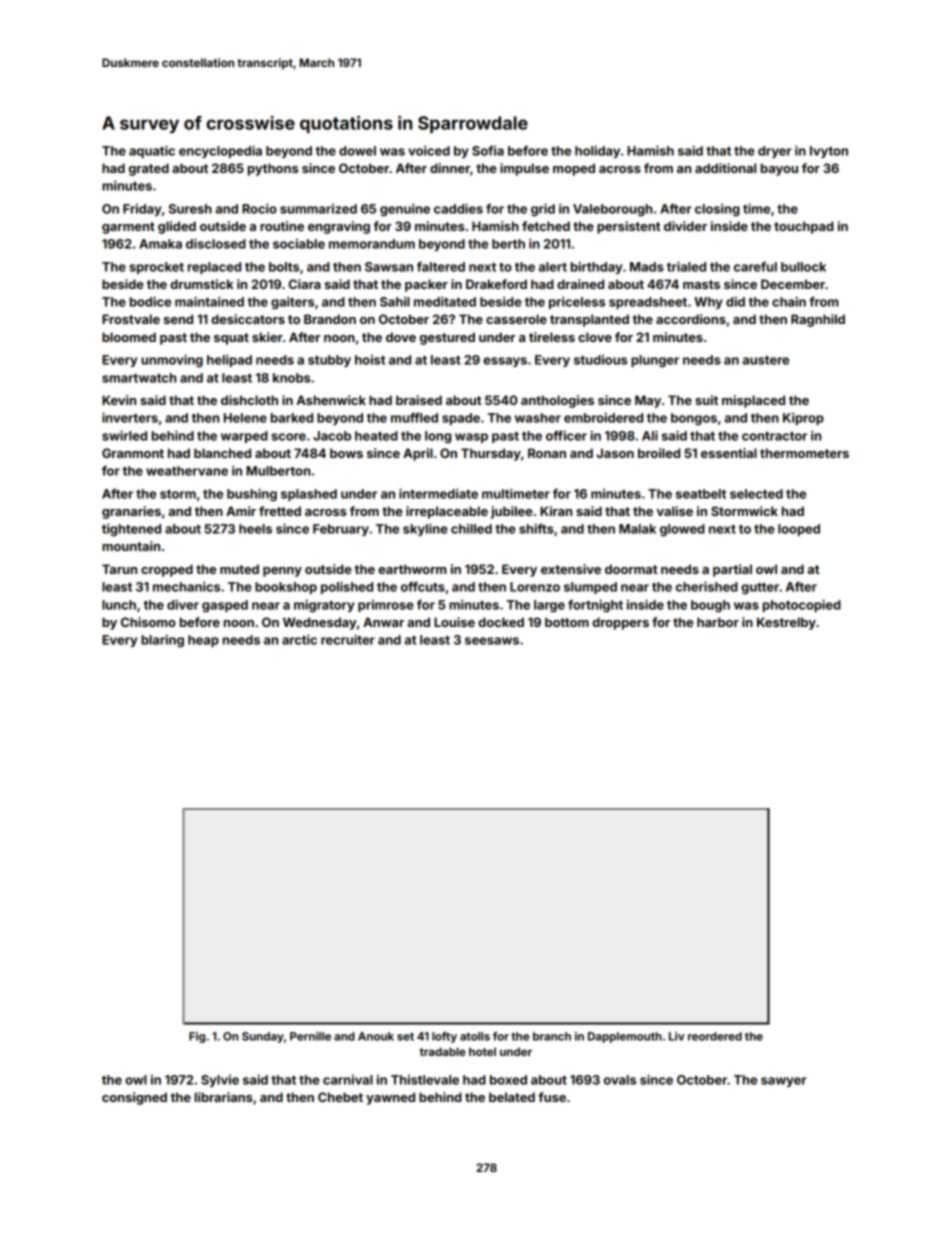  What do you see at coordinates (187, 471) in the page?
I see `weathervane` at bounding box center [187, 471].
